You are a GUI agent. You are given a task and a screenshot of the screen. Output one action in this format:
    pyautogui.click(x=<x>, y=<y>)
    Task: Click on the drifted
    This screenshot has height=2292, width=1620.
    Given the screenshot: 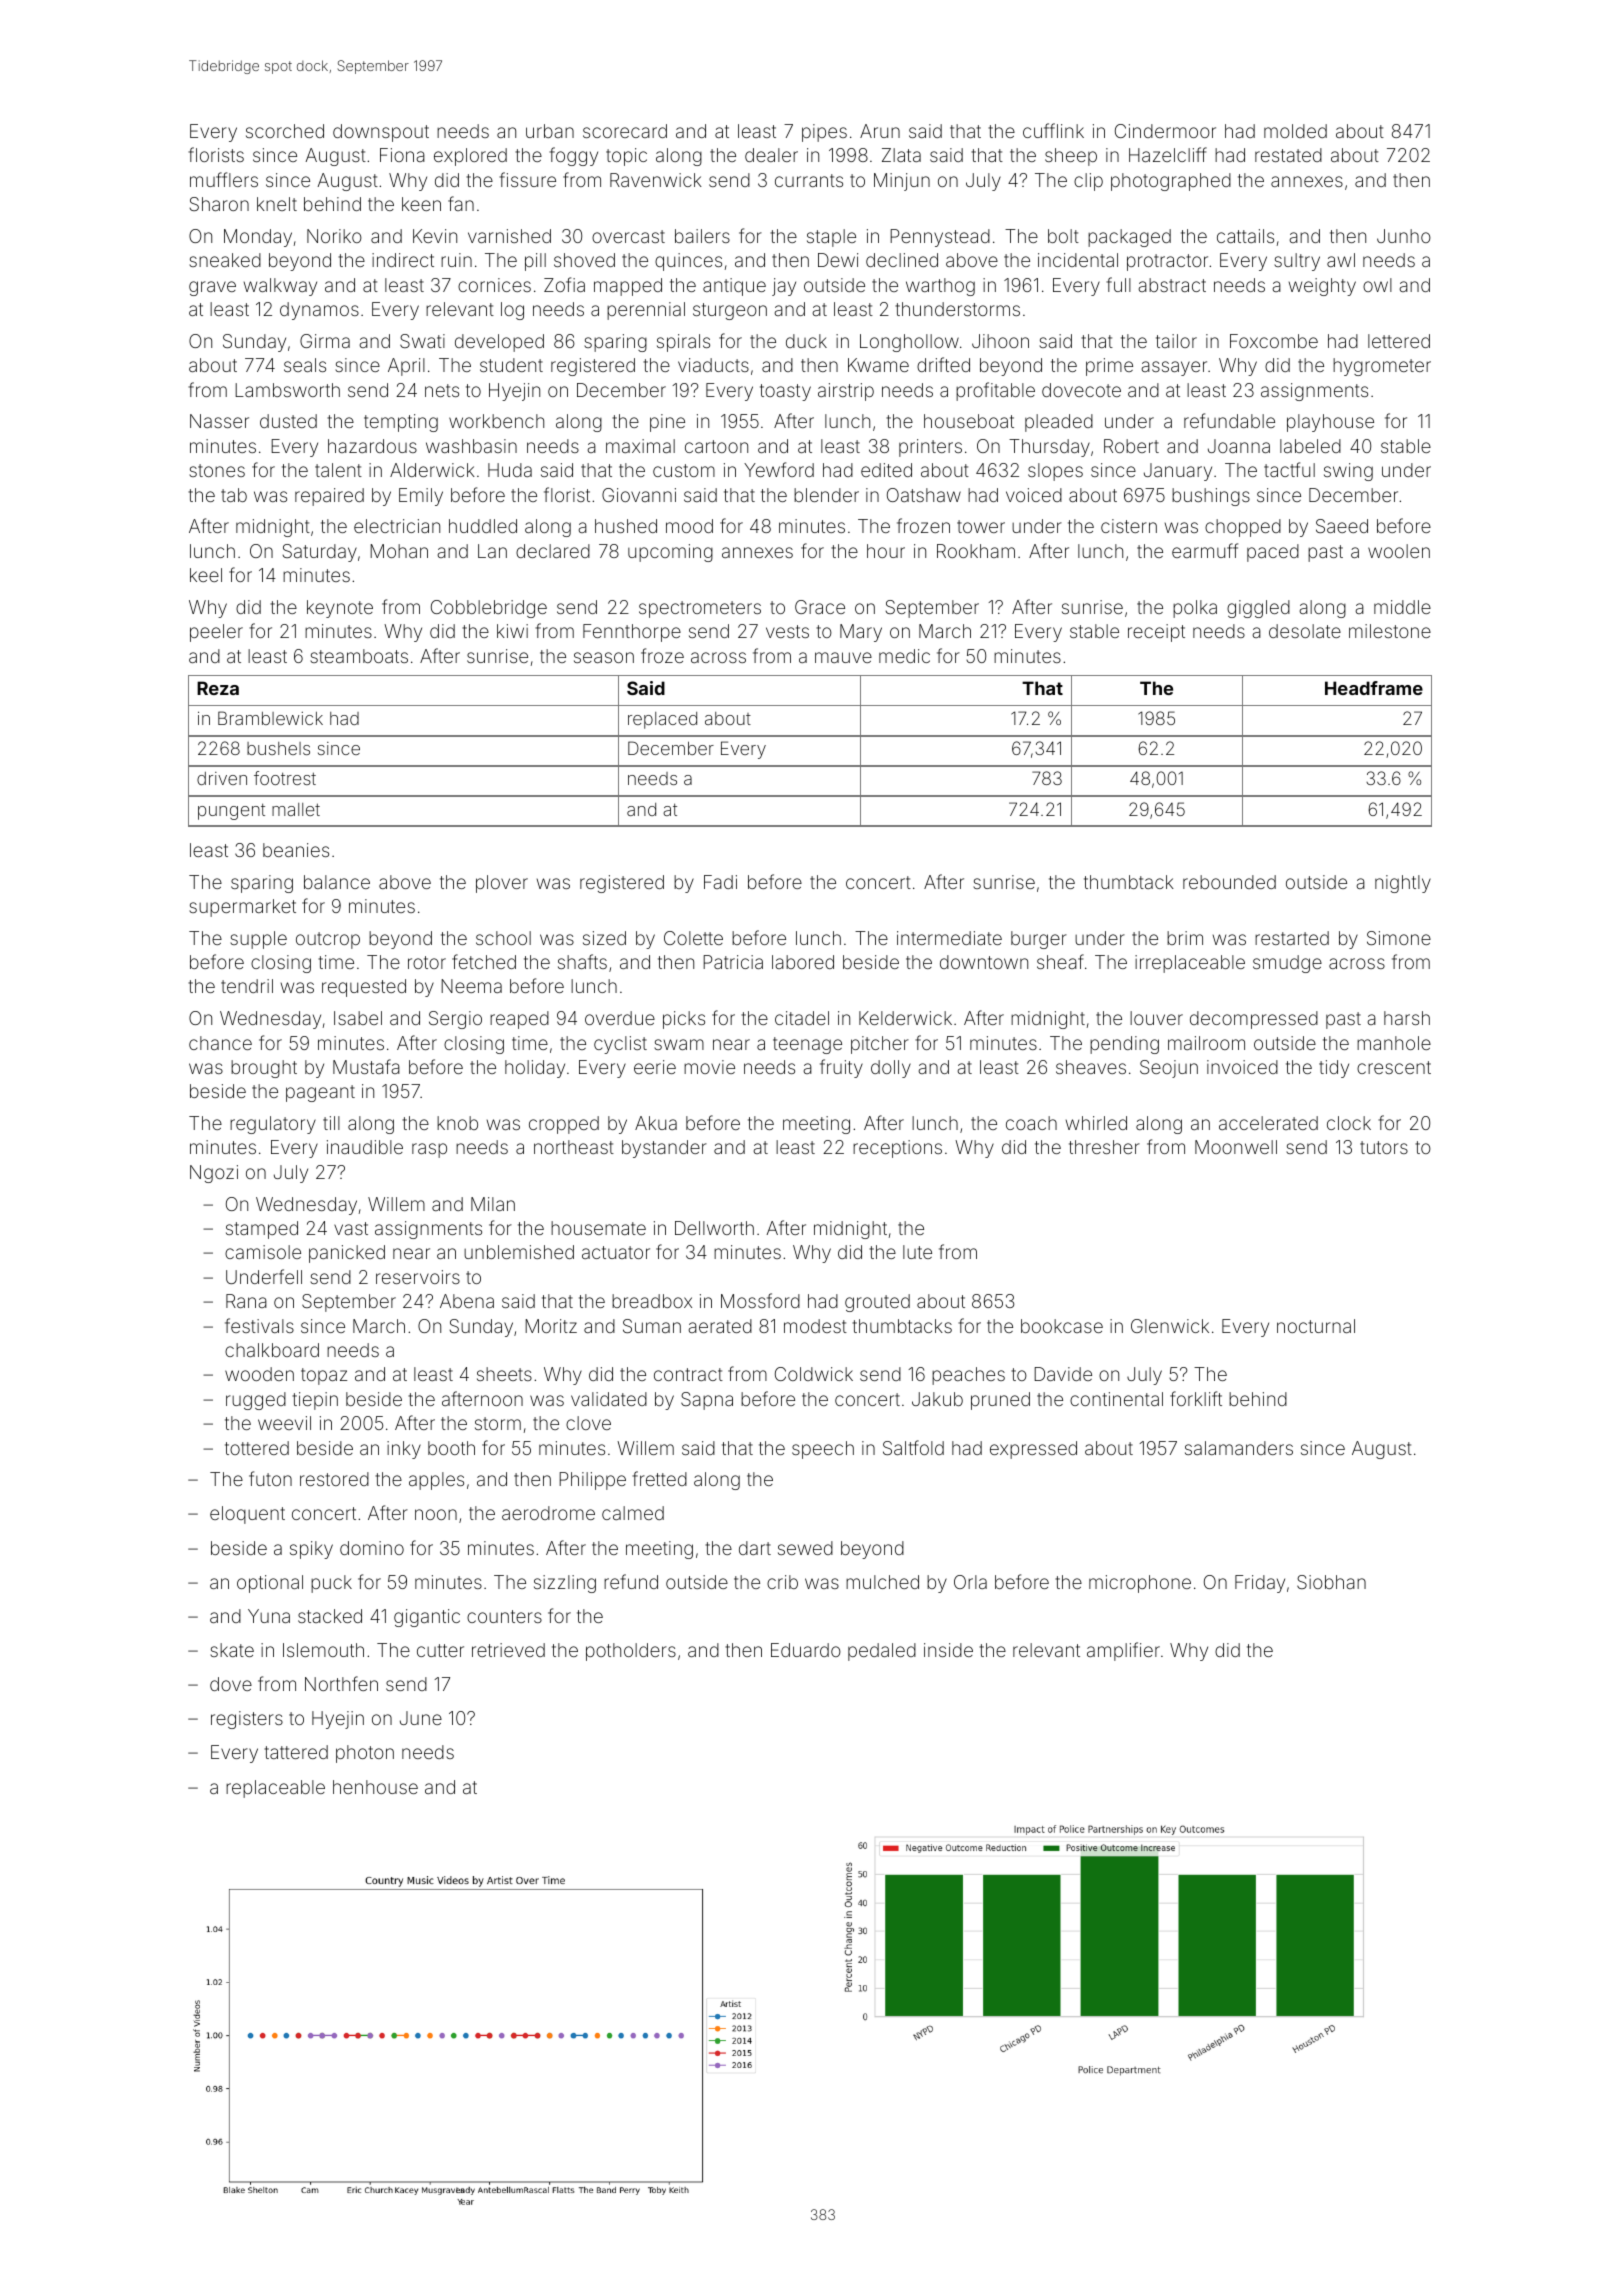 What is the action you would take?
    pyautogui.click(x=943, y=364)
